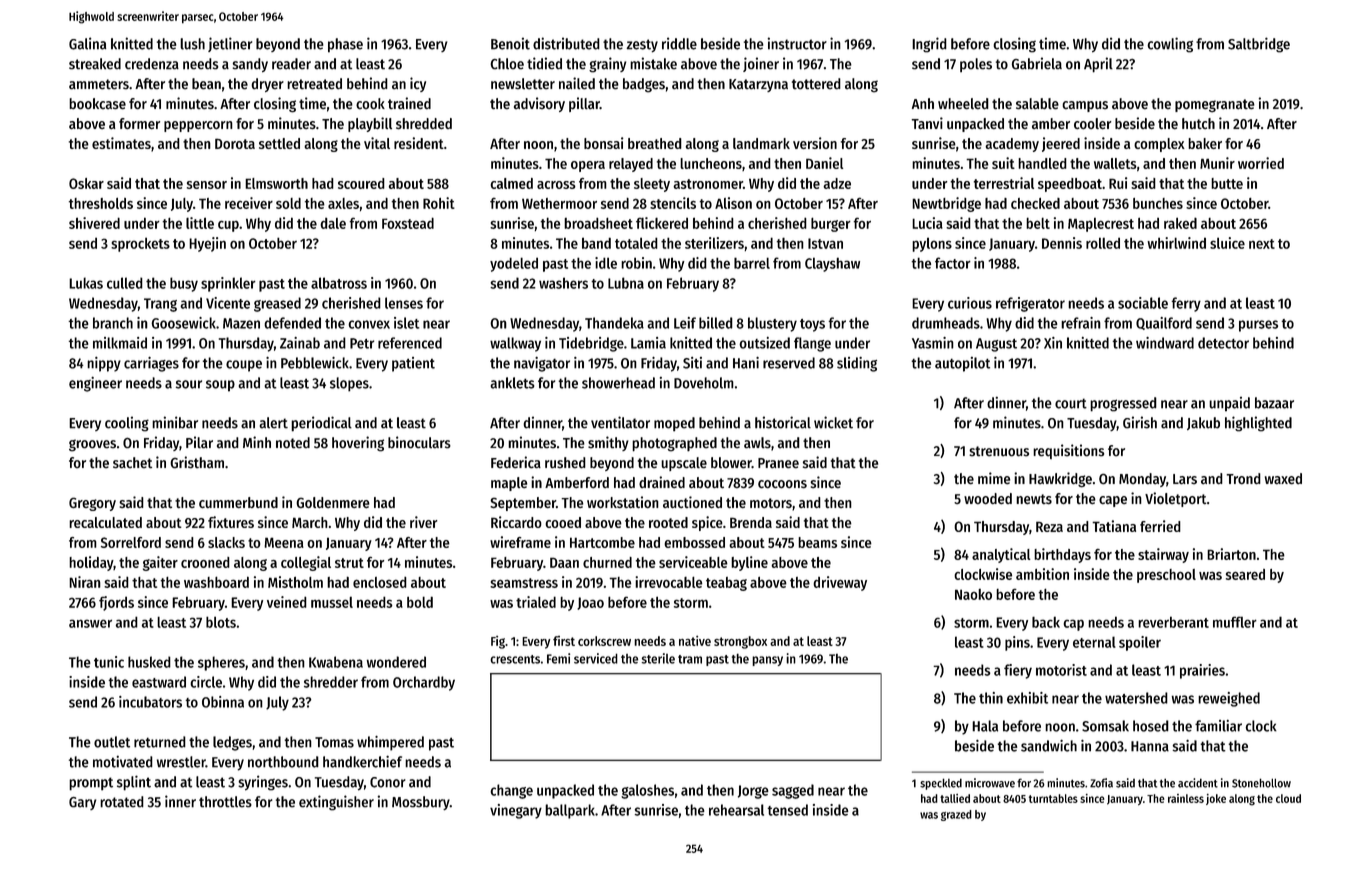  What do you see at coordinates (1042, 574) in the document?
I see `ambition` at bounding box center [1042, 574].
